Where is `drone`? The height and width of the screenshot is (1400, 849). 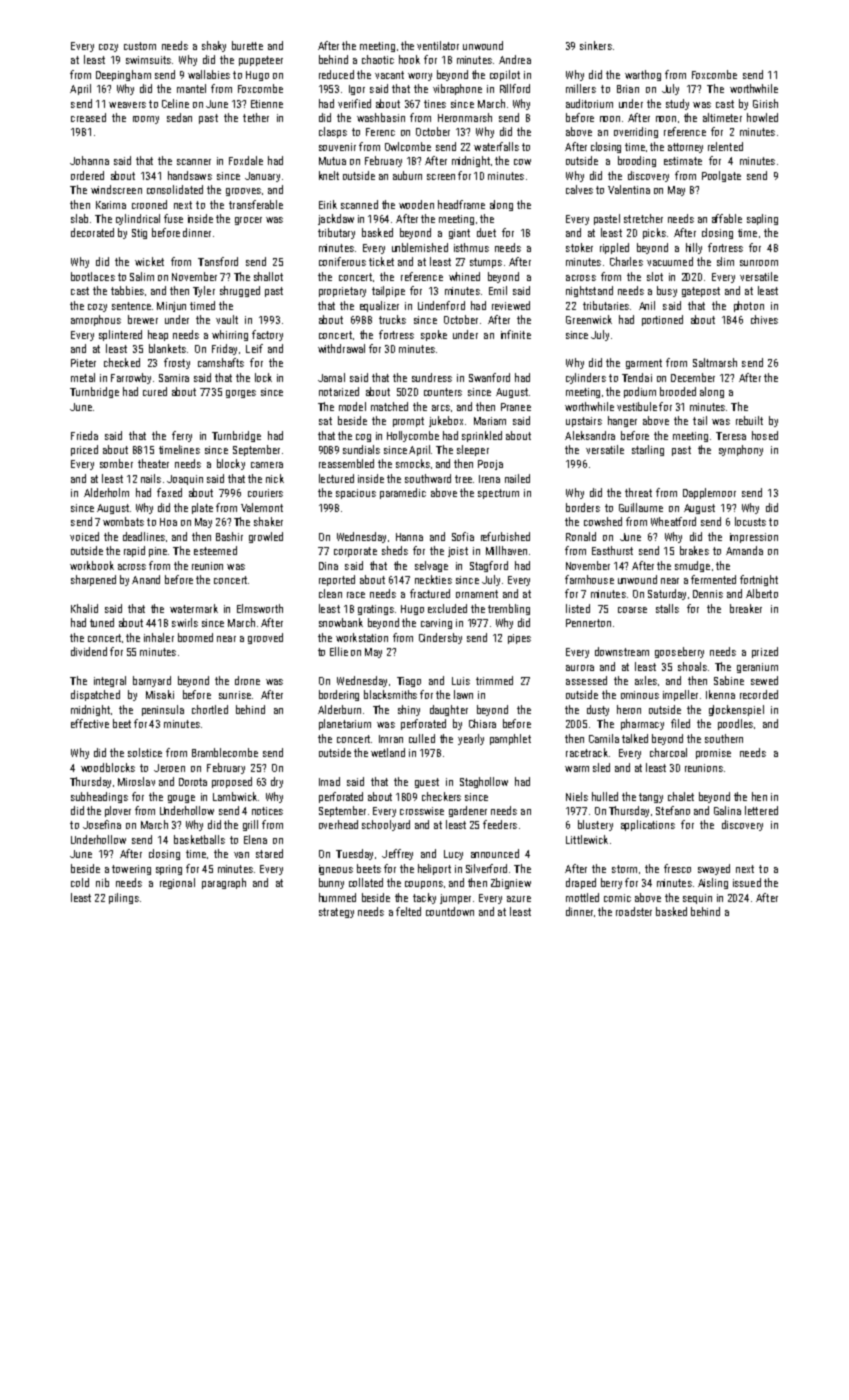
drone is located at coordinates (247, 680).
